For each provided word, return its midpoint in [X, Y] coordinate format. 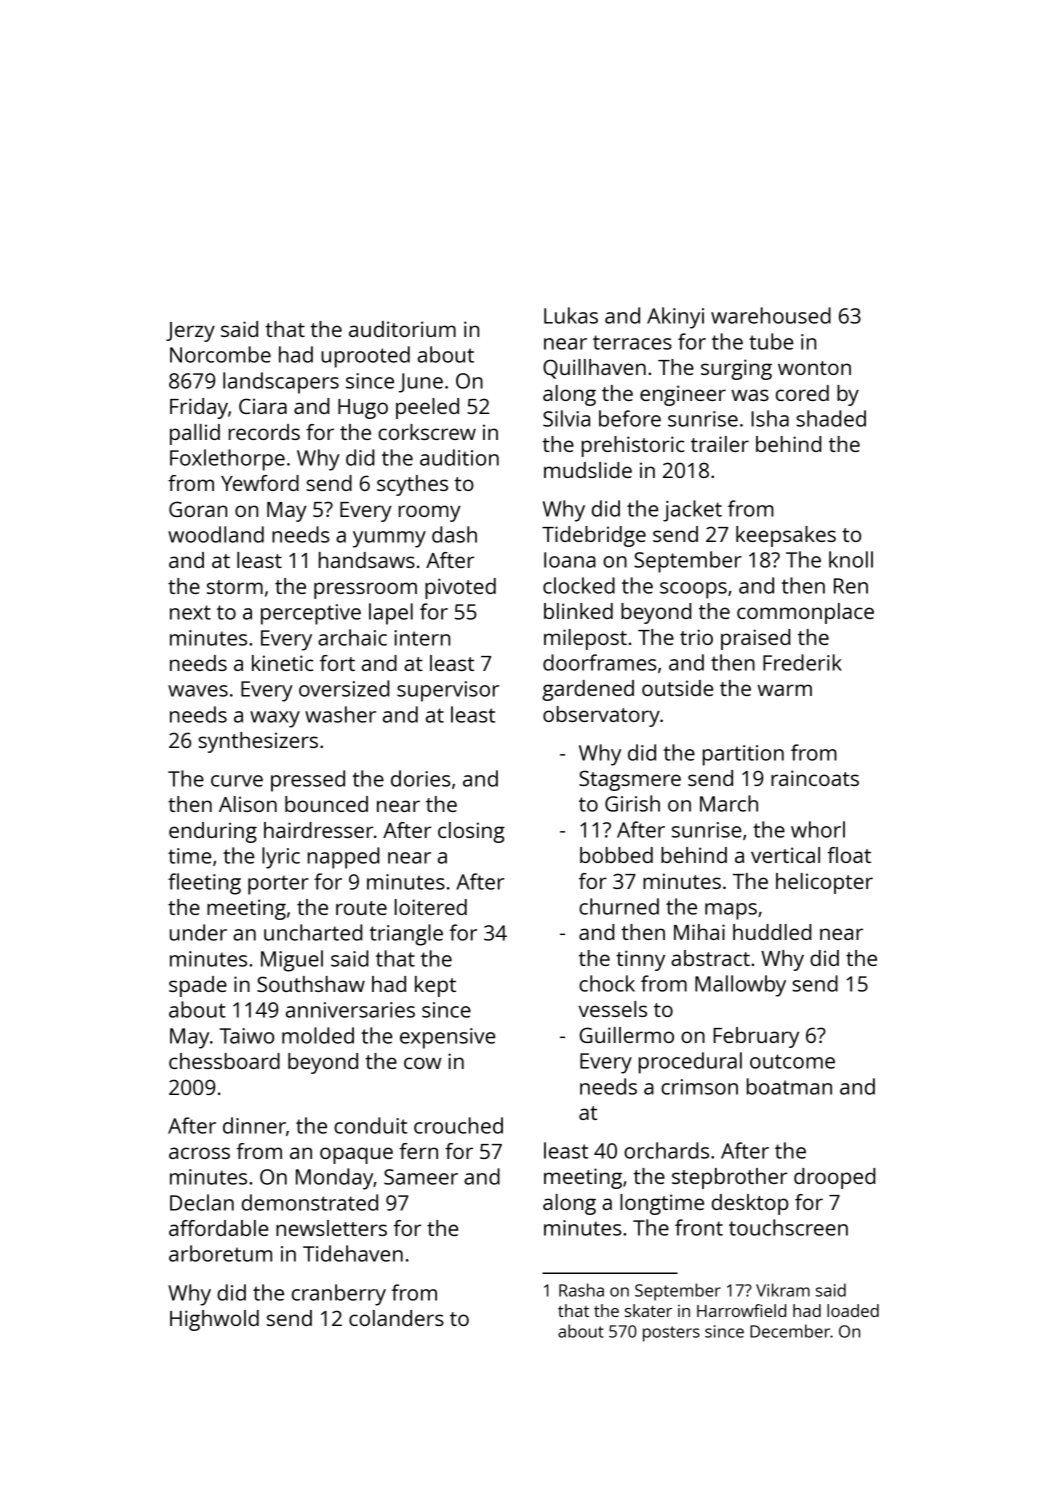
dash [454, 534]
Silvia [566, 418]
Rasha [581, 1290]
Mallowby [740, 986]
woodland [216, 534]
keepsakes [786, 536]
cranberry [339, 1295]
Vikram [783, 1290]
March [729, 803]
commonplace [805, 613]
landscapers [281, 383]
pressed [308, 781]
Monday [334, 1179]
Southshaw [311, 984]
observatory [601, 716]
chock [607, 983]
